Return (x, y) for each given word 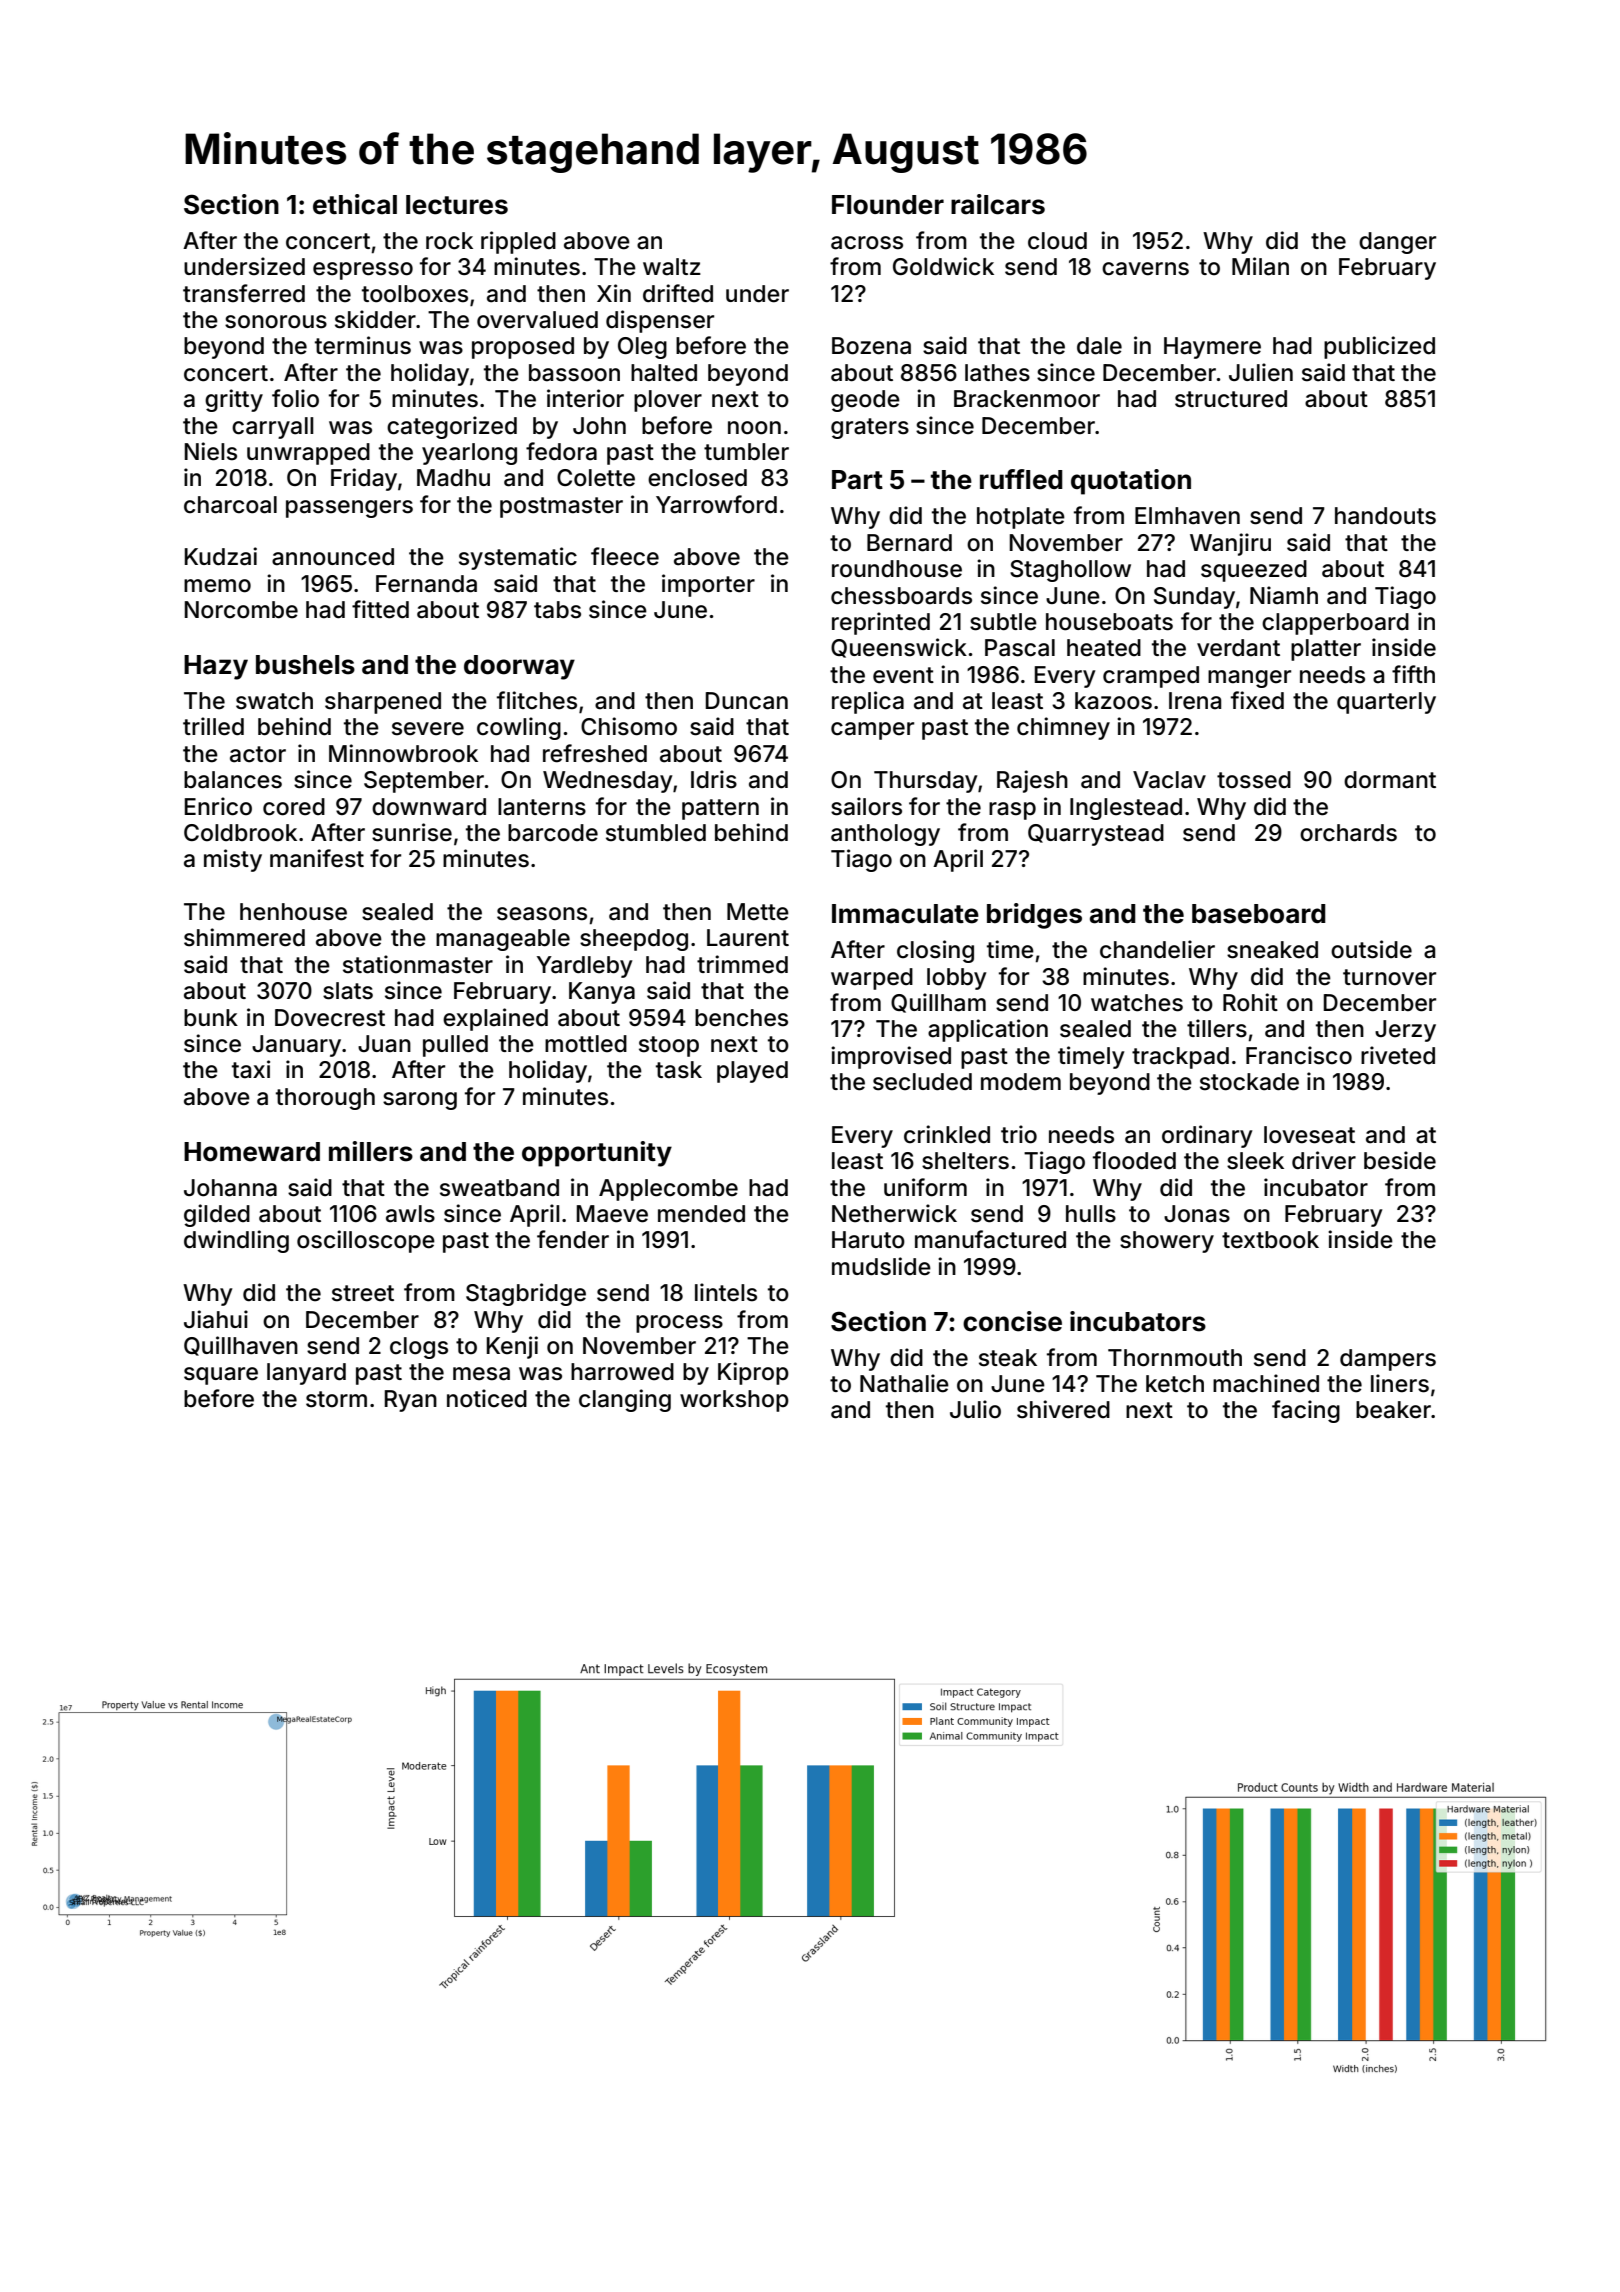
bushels (305, 665)
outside (1371, 949)
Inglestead (1126, 809)
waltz (672, 267)
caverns (1145, 269)
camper (872, 731)
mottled (586, 1044)
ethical (355, 204)
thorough (325, 1099)
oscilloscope (366, 1241)
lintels (726, 1292)
